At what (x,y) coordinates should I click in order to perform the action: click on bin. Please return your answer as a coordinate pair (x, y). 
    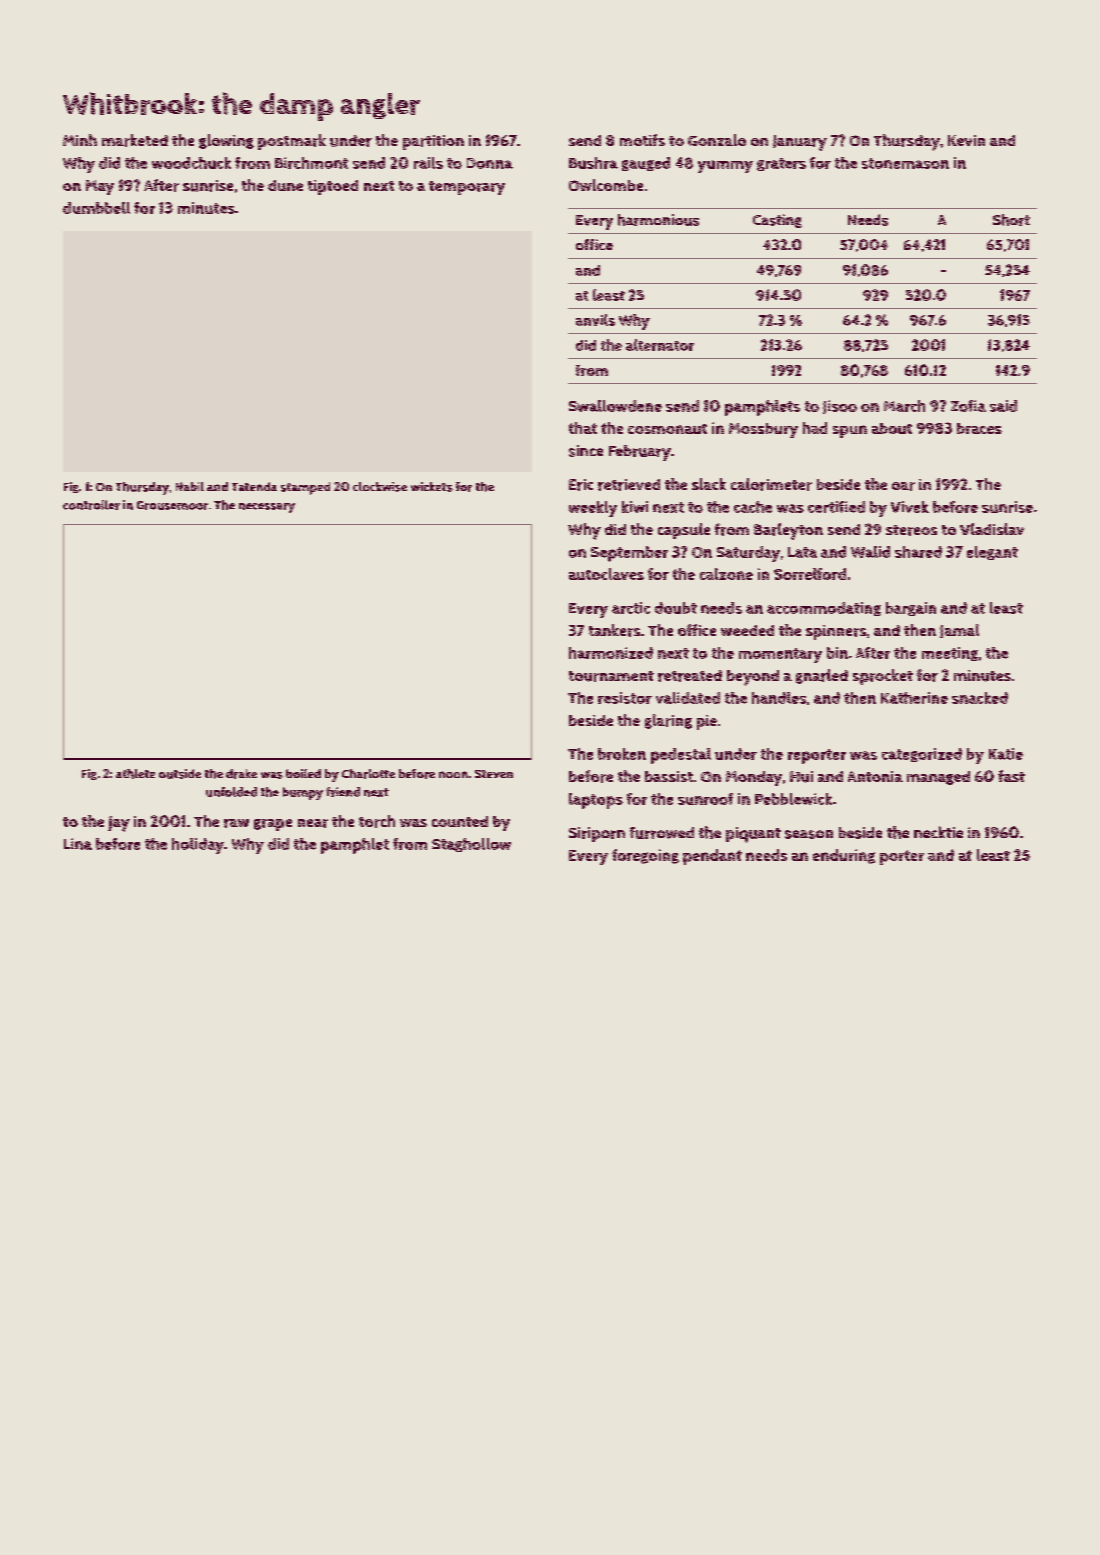
    Looking at the image, I should click on (837, 653).
